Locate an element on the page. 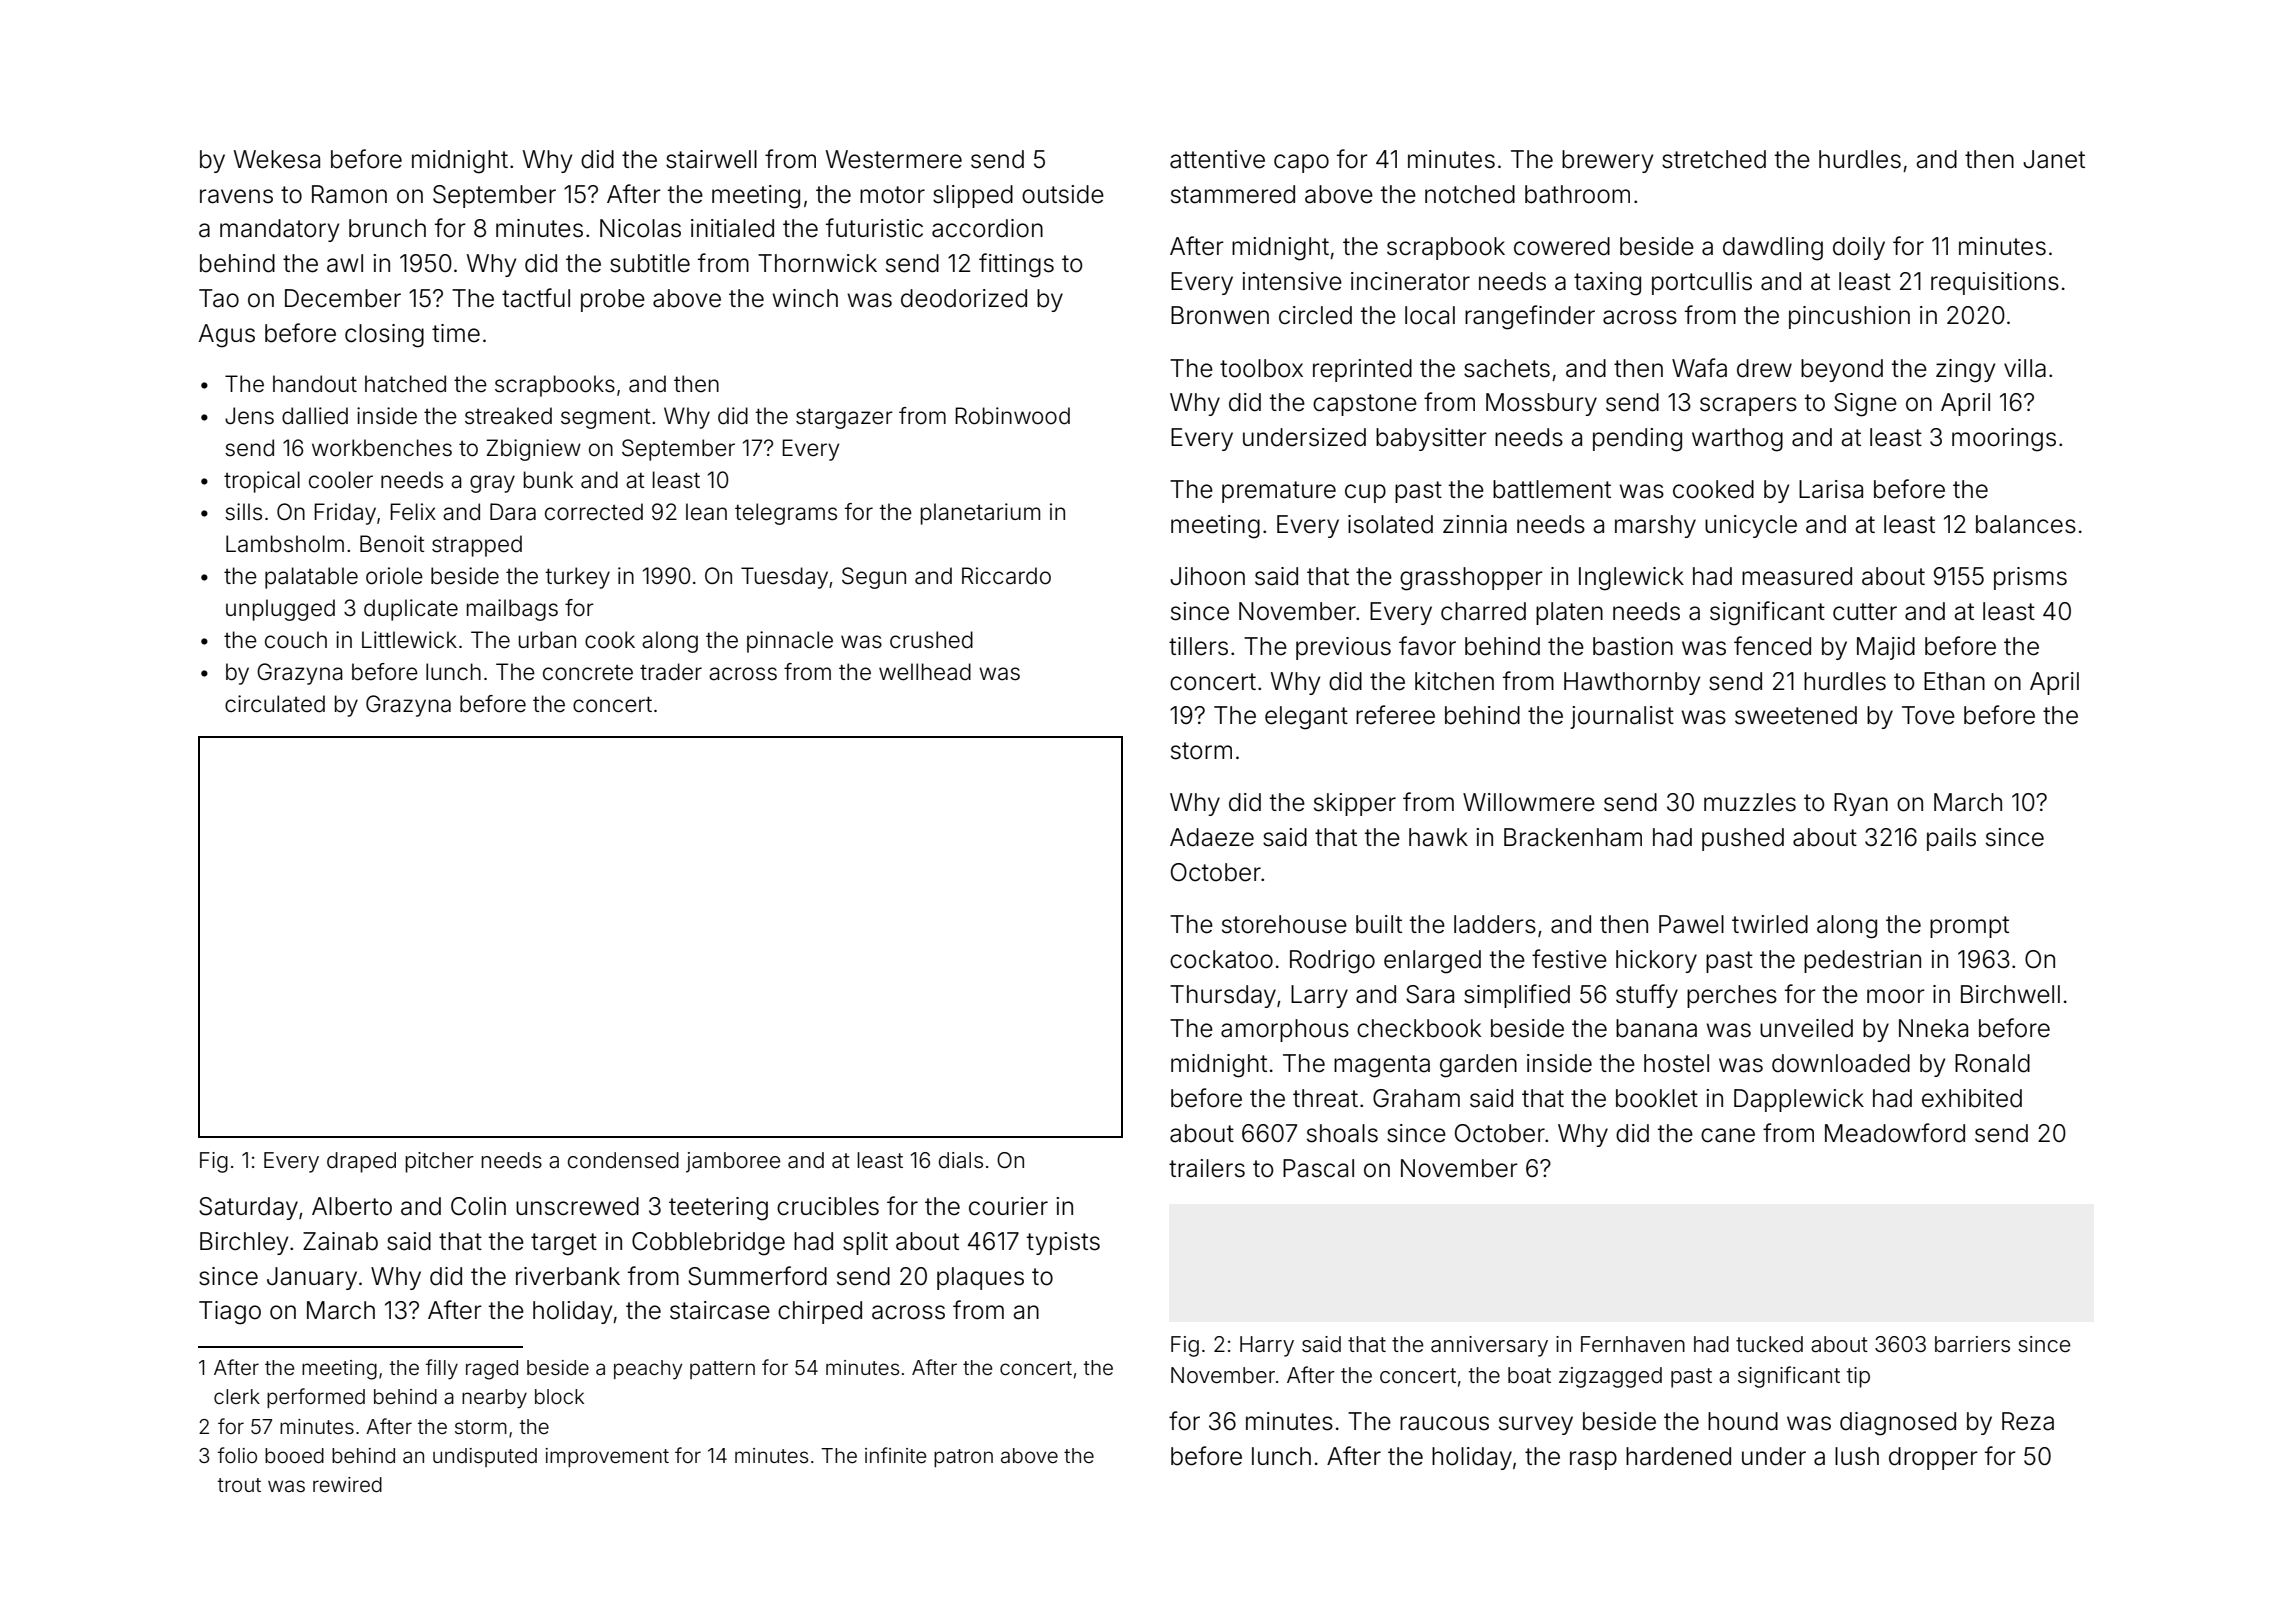  sweetened is located at coordinates (1796, 715).
